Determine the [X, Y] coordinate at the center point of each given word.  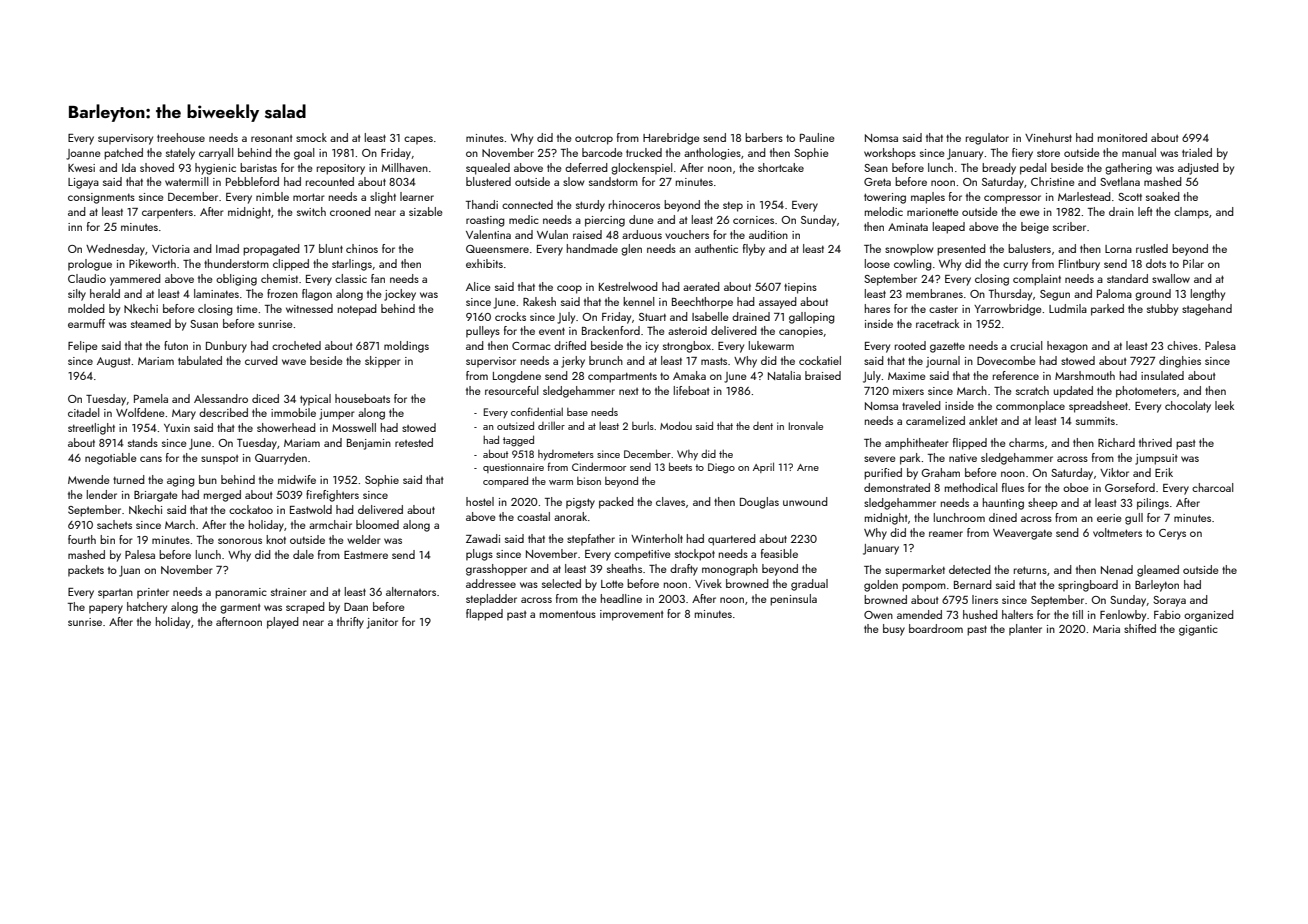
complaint [1037, 280]
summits [1095, 421]
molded [86, 308]
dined [1003, 517]
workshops [890, 154]
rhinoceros [634, 204]
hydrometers [566, 455]
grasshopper [496, 570]
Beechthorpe [702, 303]
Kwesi [81, 168]
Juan [129, 571]
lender [102, 494]
